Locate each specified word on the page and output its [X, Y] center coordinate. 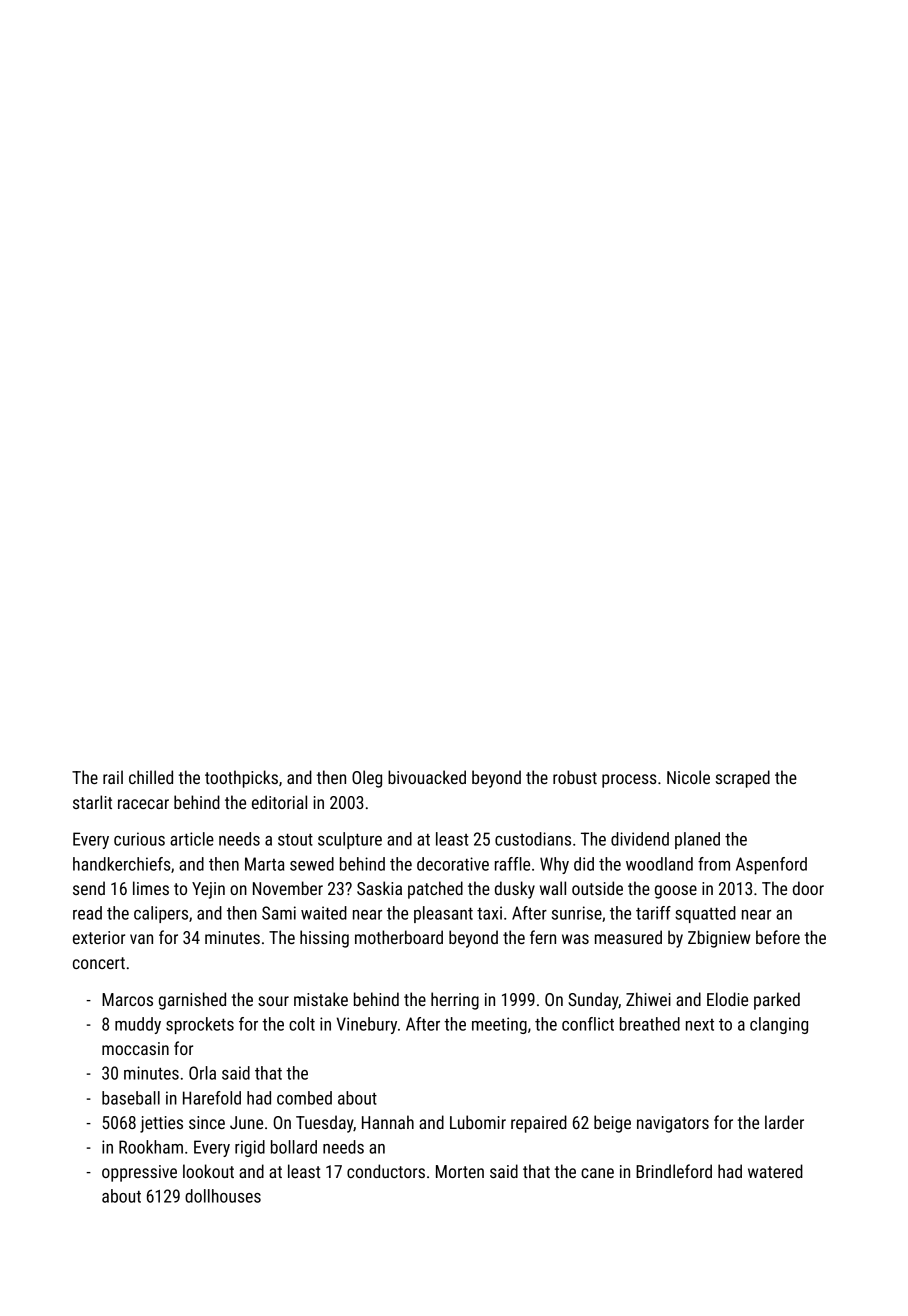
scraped [743, 779]
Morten [460, 1171]
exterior [99, 937]
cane [597, 1173]
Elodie [727, 999]
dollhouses [223, 1196]
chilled [151, 777]
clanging [779, 1025]
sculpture [350, 840]
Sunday [593, 1001]
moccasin [135, 1048]
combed [304, 1098]
